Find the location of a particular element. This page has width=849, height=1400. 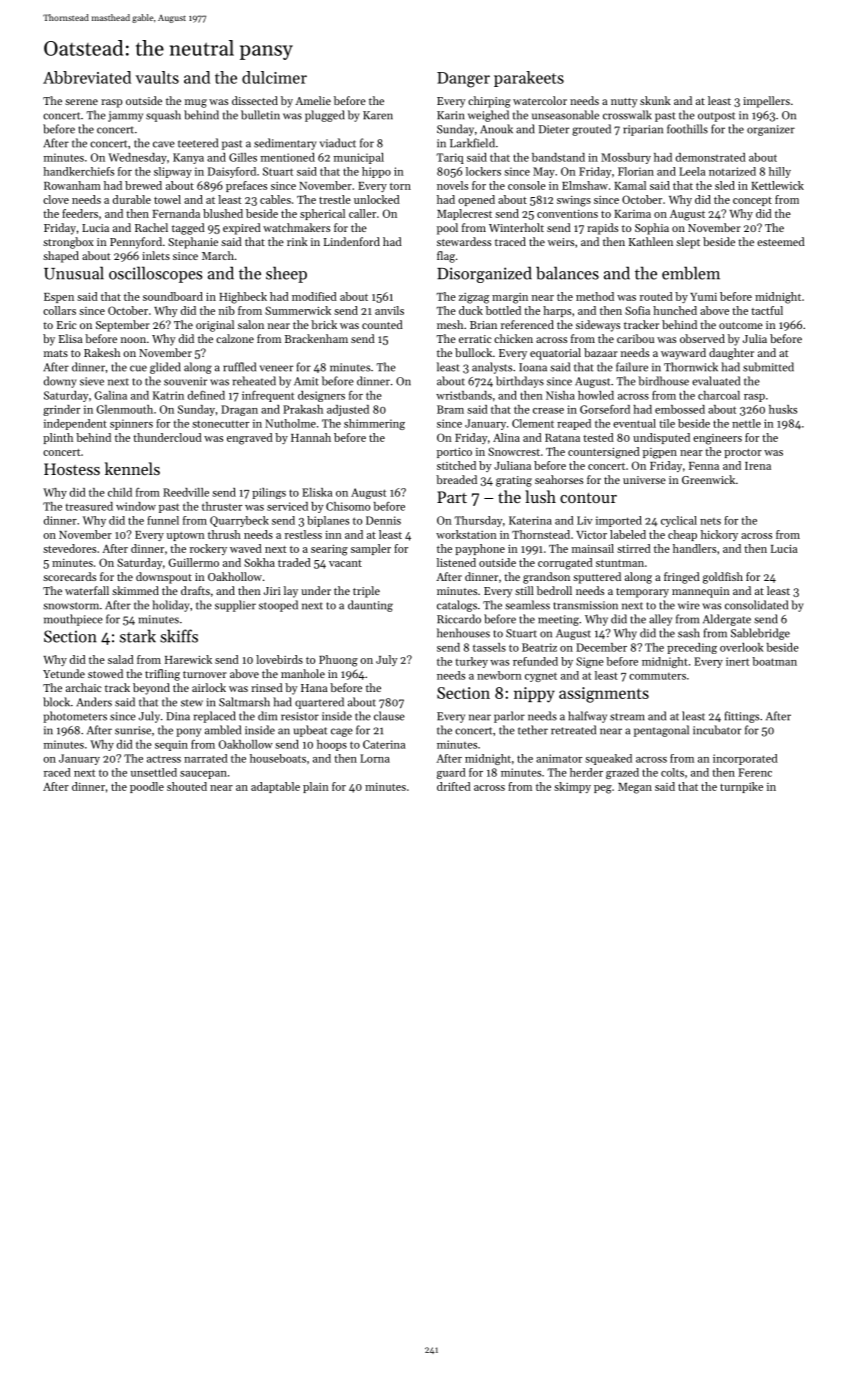

downy is located at coordinates (60, 382).
